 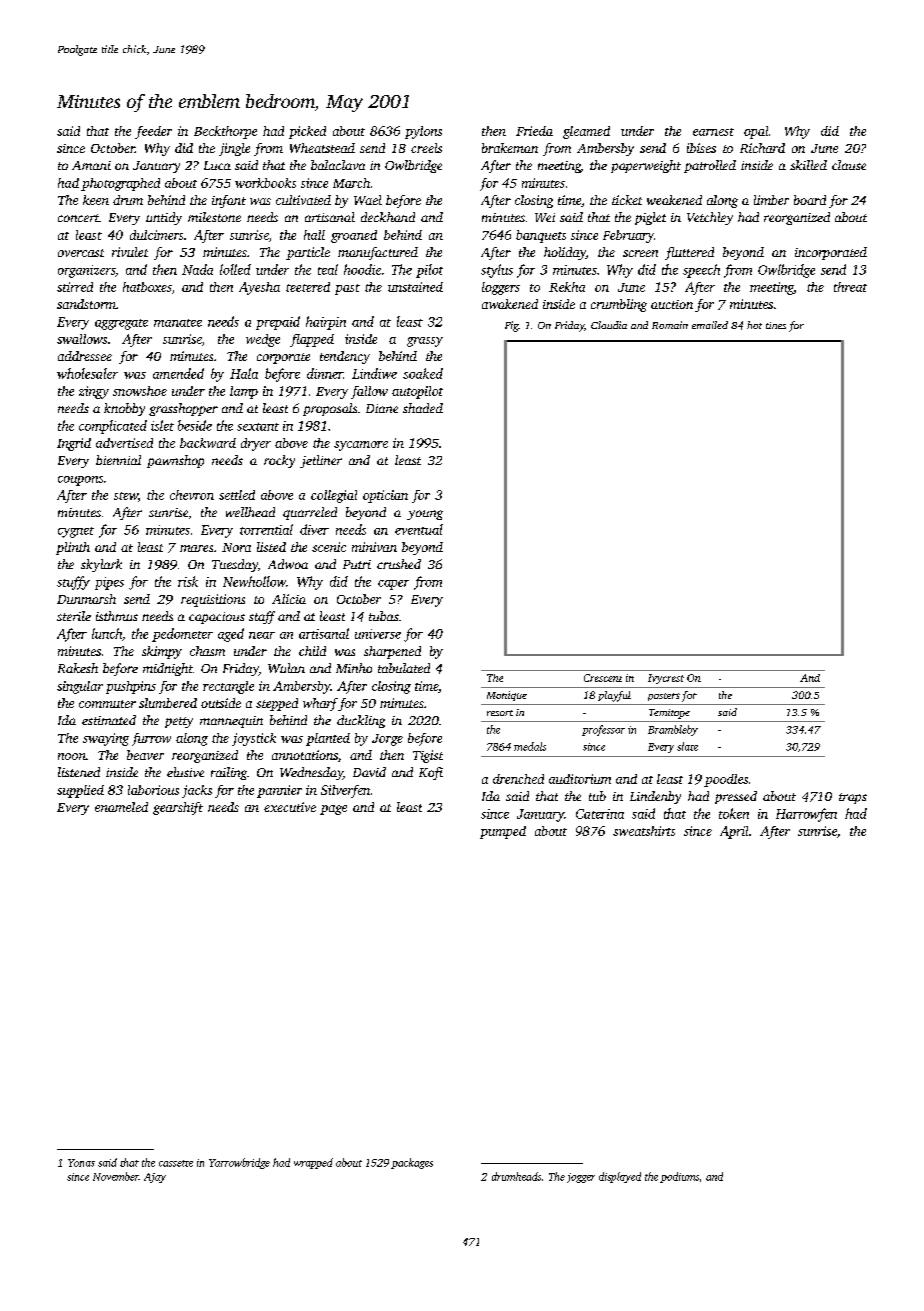 What do you see at coordinates (91, 165) in the document?
I see `Amani` at bounding box center [91, 165].
